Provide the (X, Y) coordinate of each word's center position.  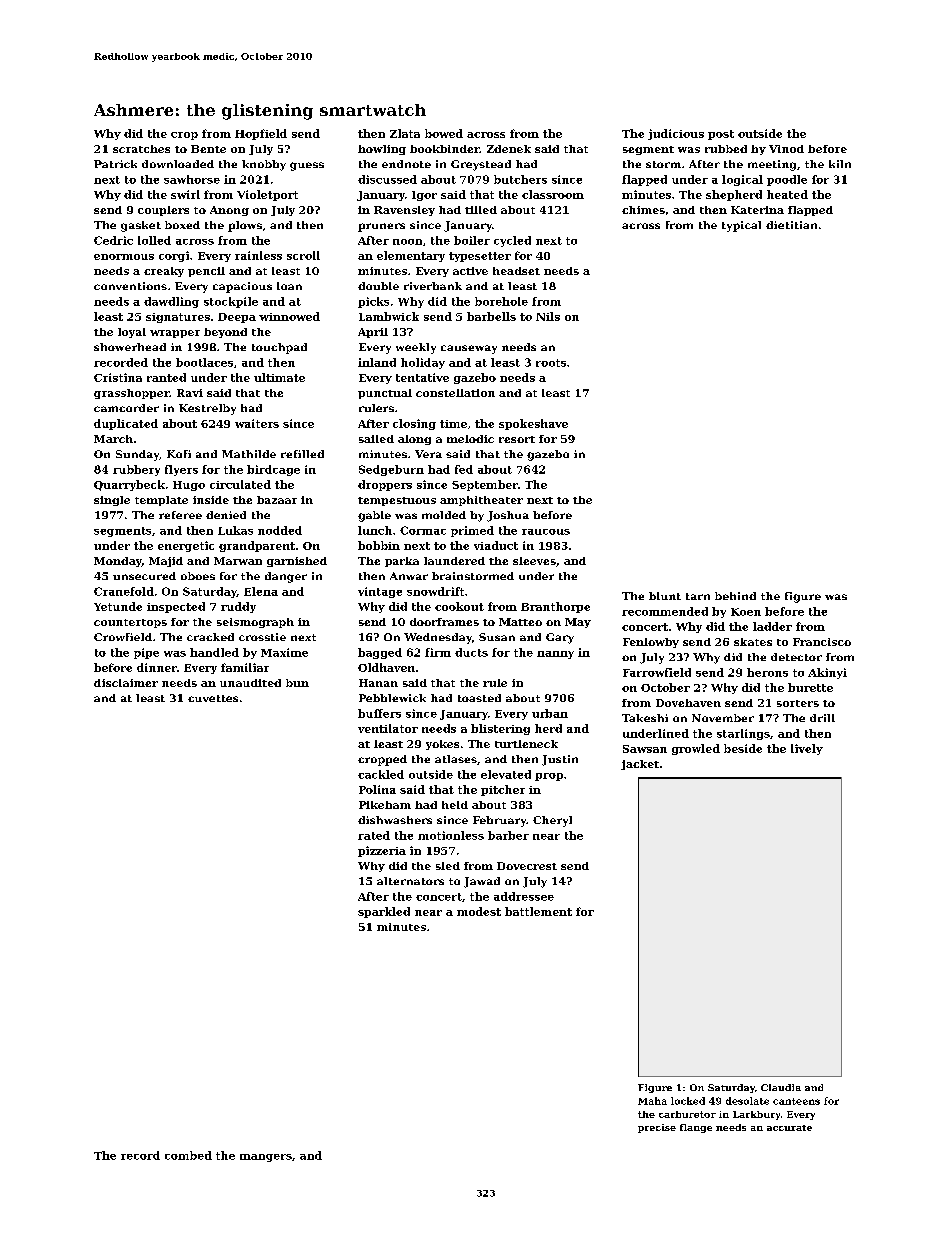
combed (188, 1155)
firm (438, 652)
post (721, 135)
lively (807, 749)
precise (657, 1128)
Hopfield (261, 134)
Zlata (405, 133)
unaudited (250, 683)
